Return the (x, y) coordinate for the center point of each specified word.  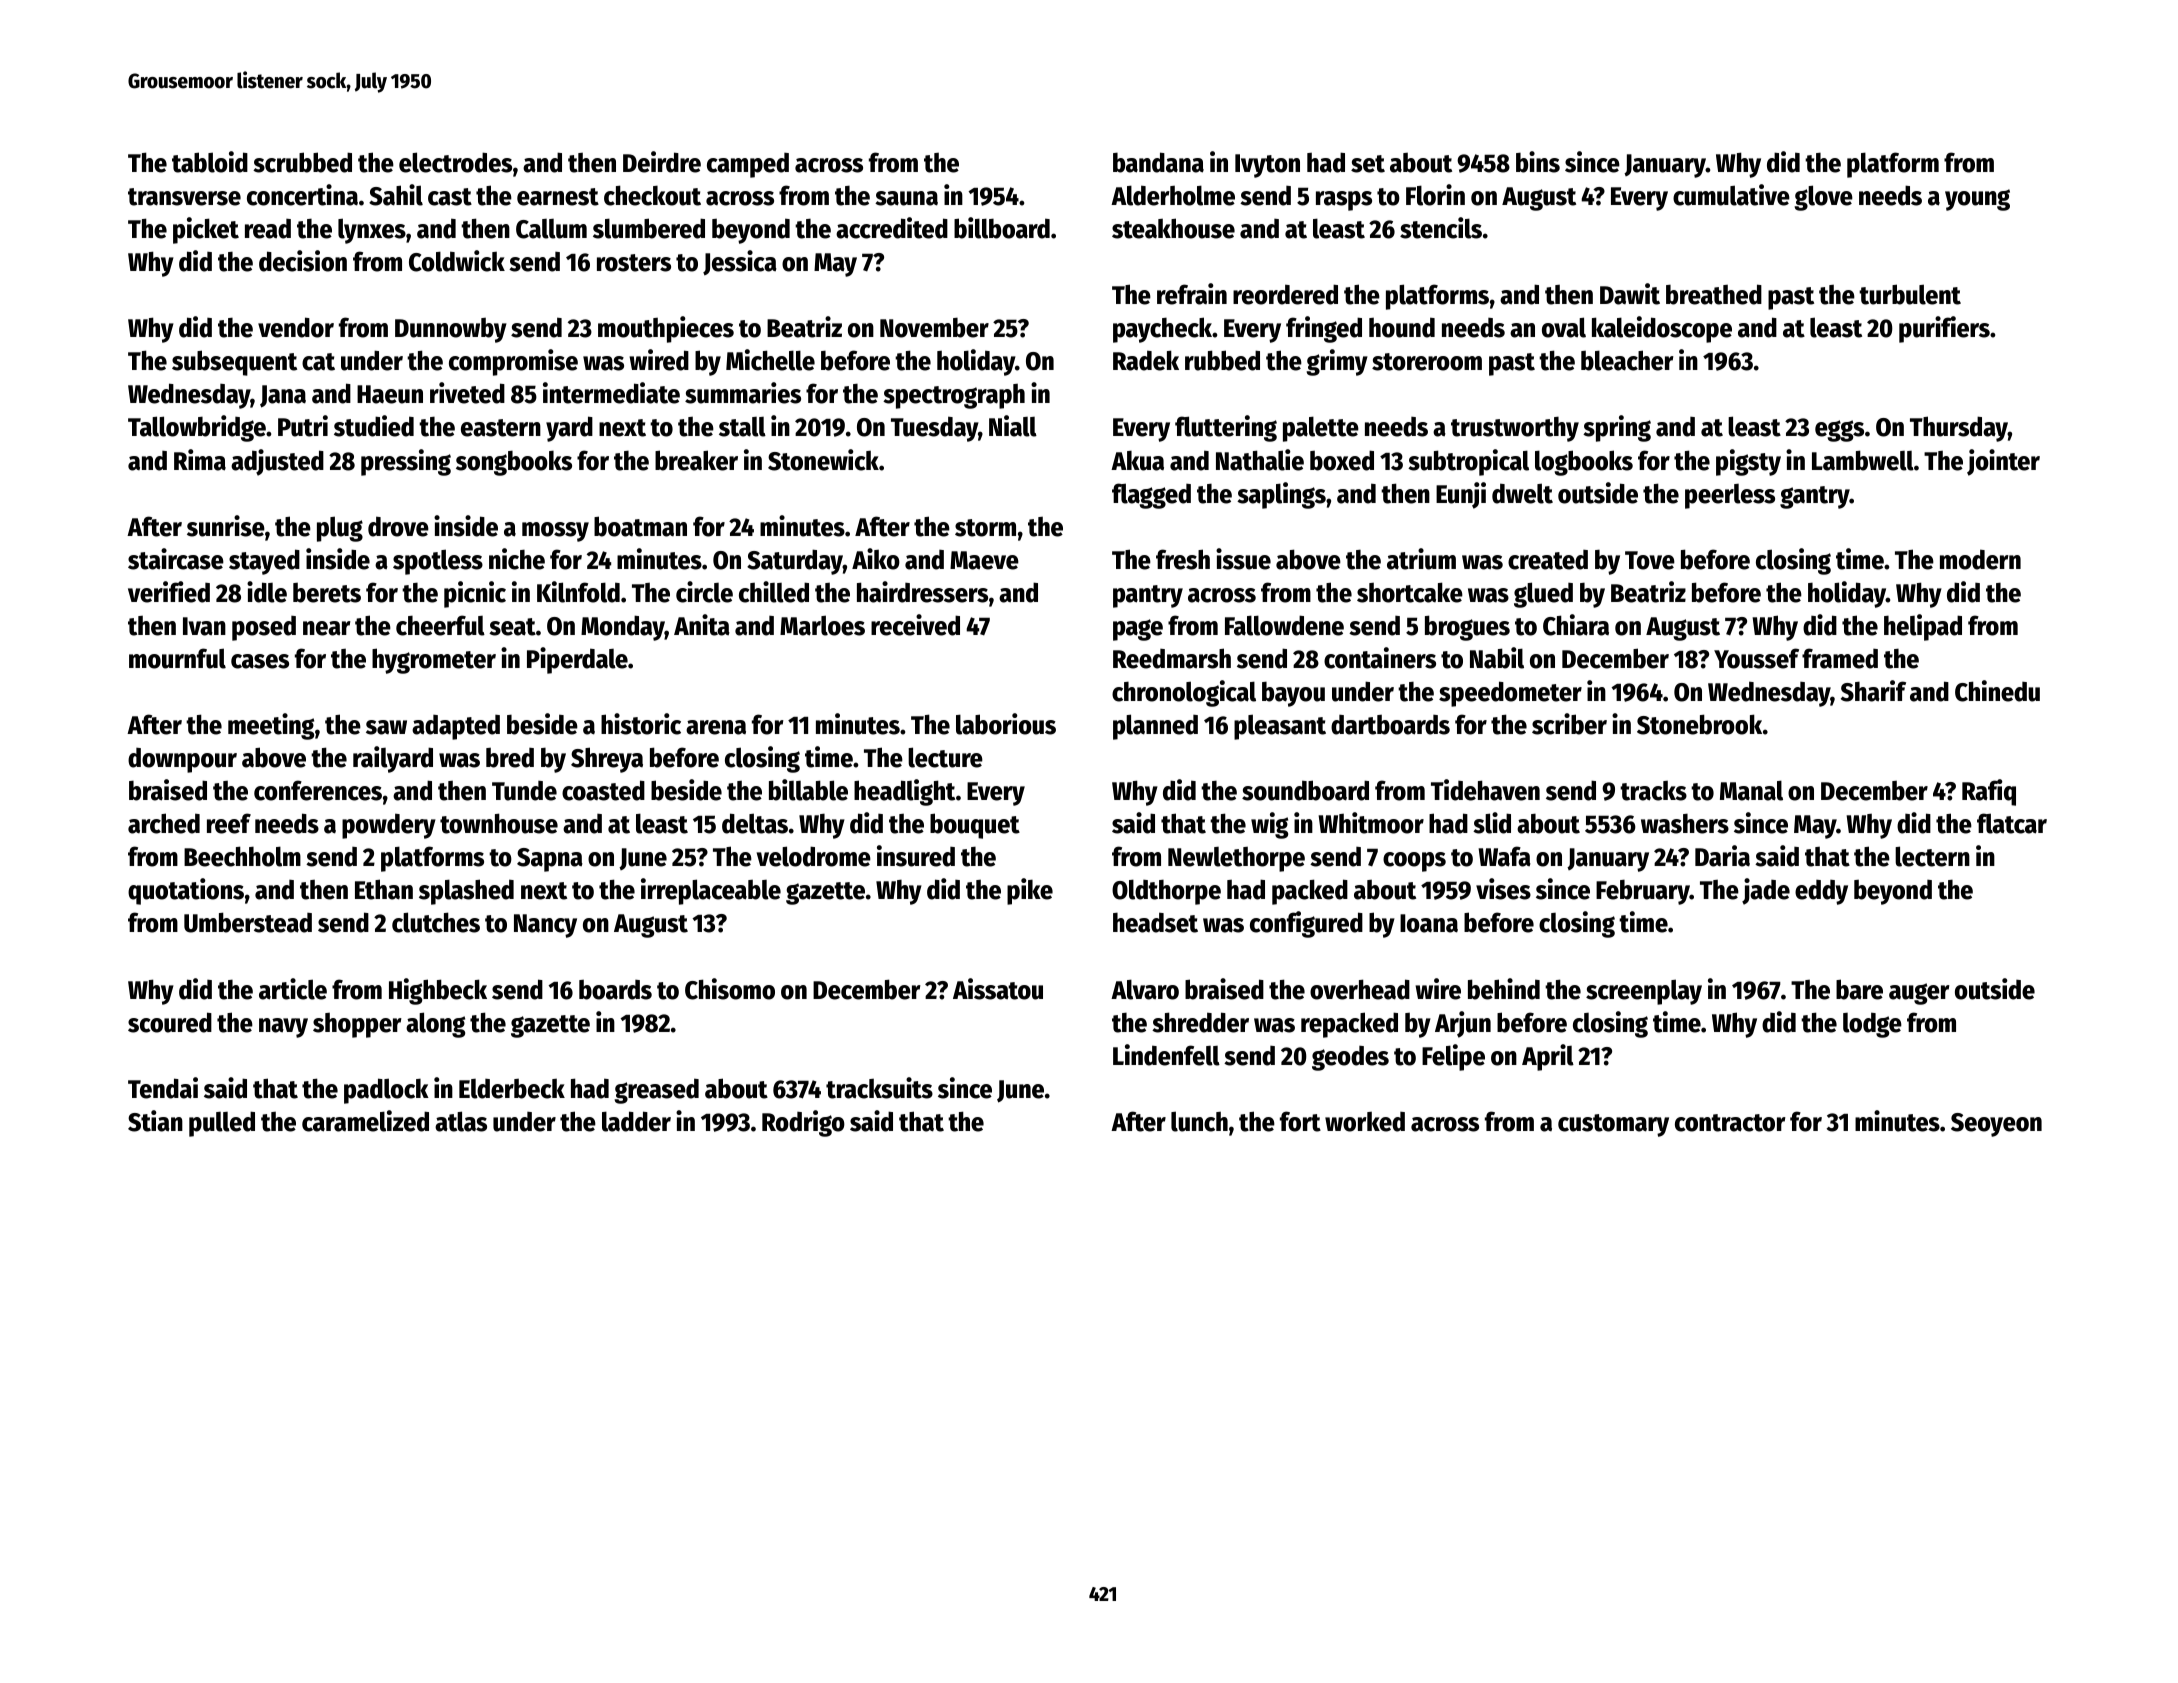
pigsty (1748, 462)
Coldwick (457, 261)
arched (164, 823)
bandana (1158, 162)
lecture (945, 757)
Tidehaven (1485, 790)
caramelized (365, 1121)
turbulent (1910, 294)
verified (169, 592)
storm (985, 528)
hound (1402, 327)
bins (1538, 162)
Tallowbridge (197, 428)
